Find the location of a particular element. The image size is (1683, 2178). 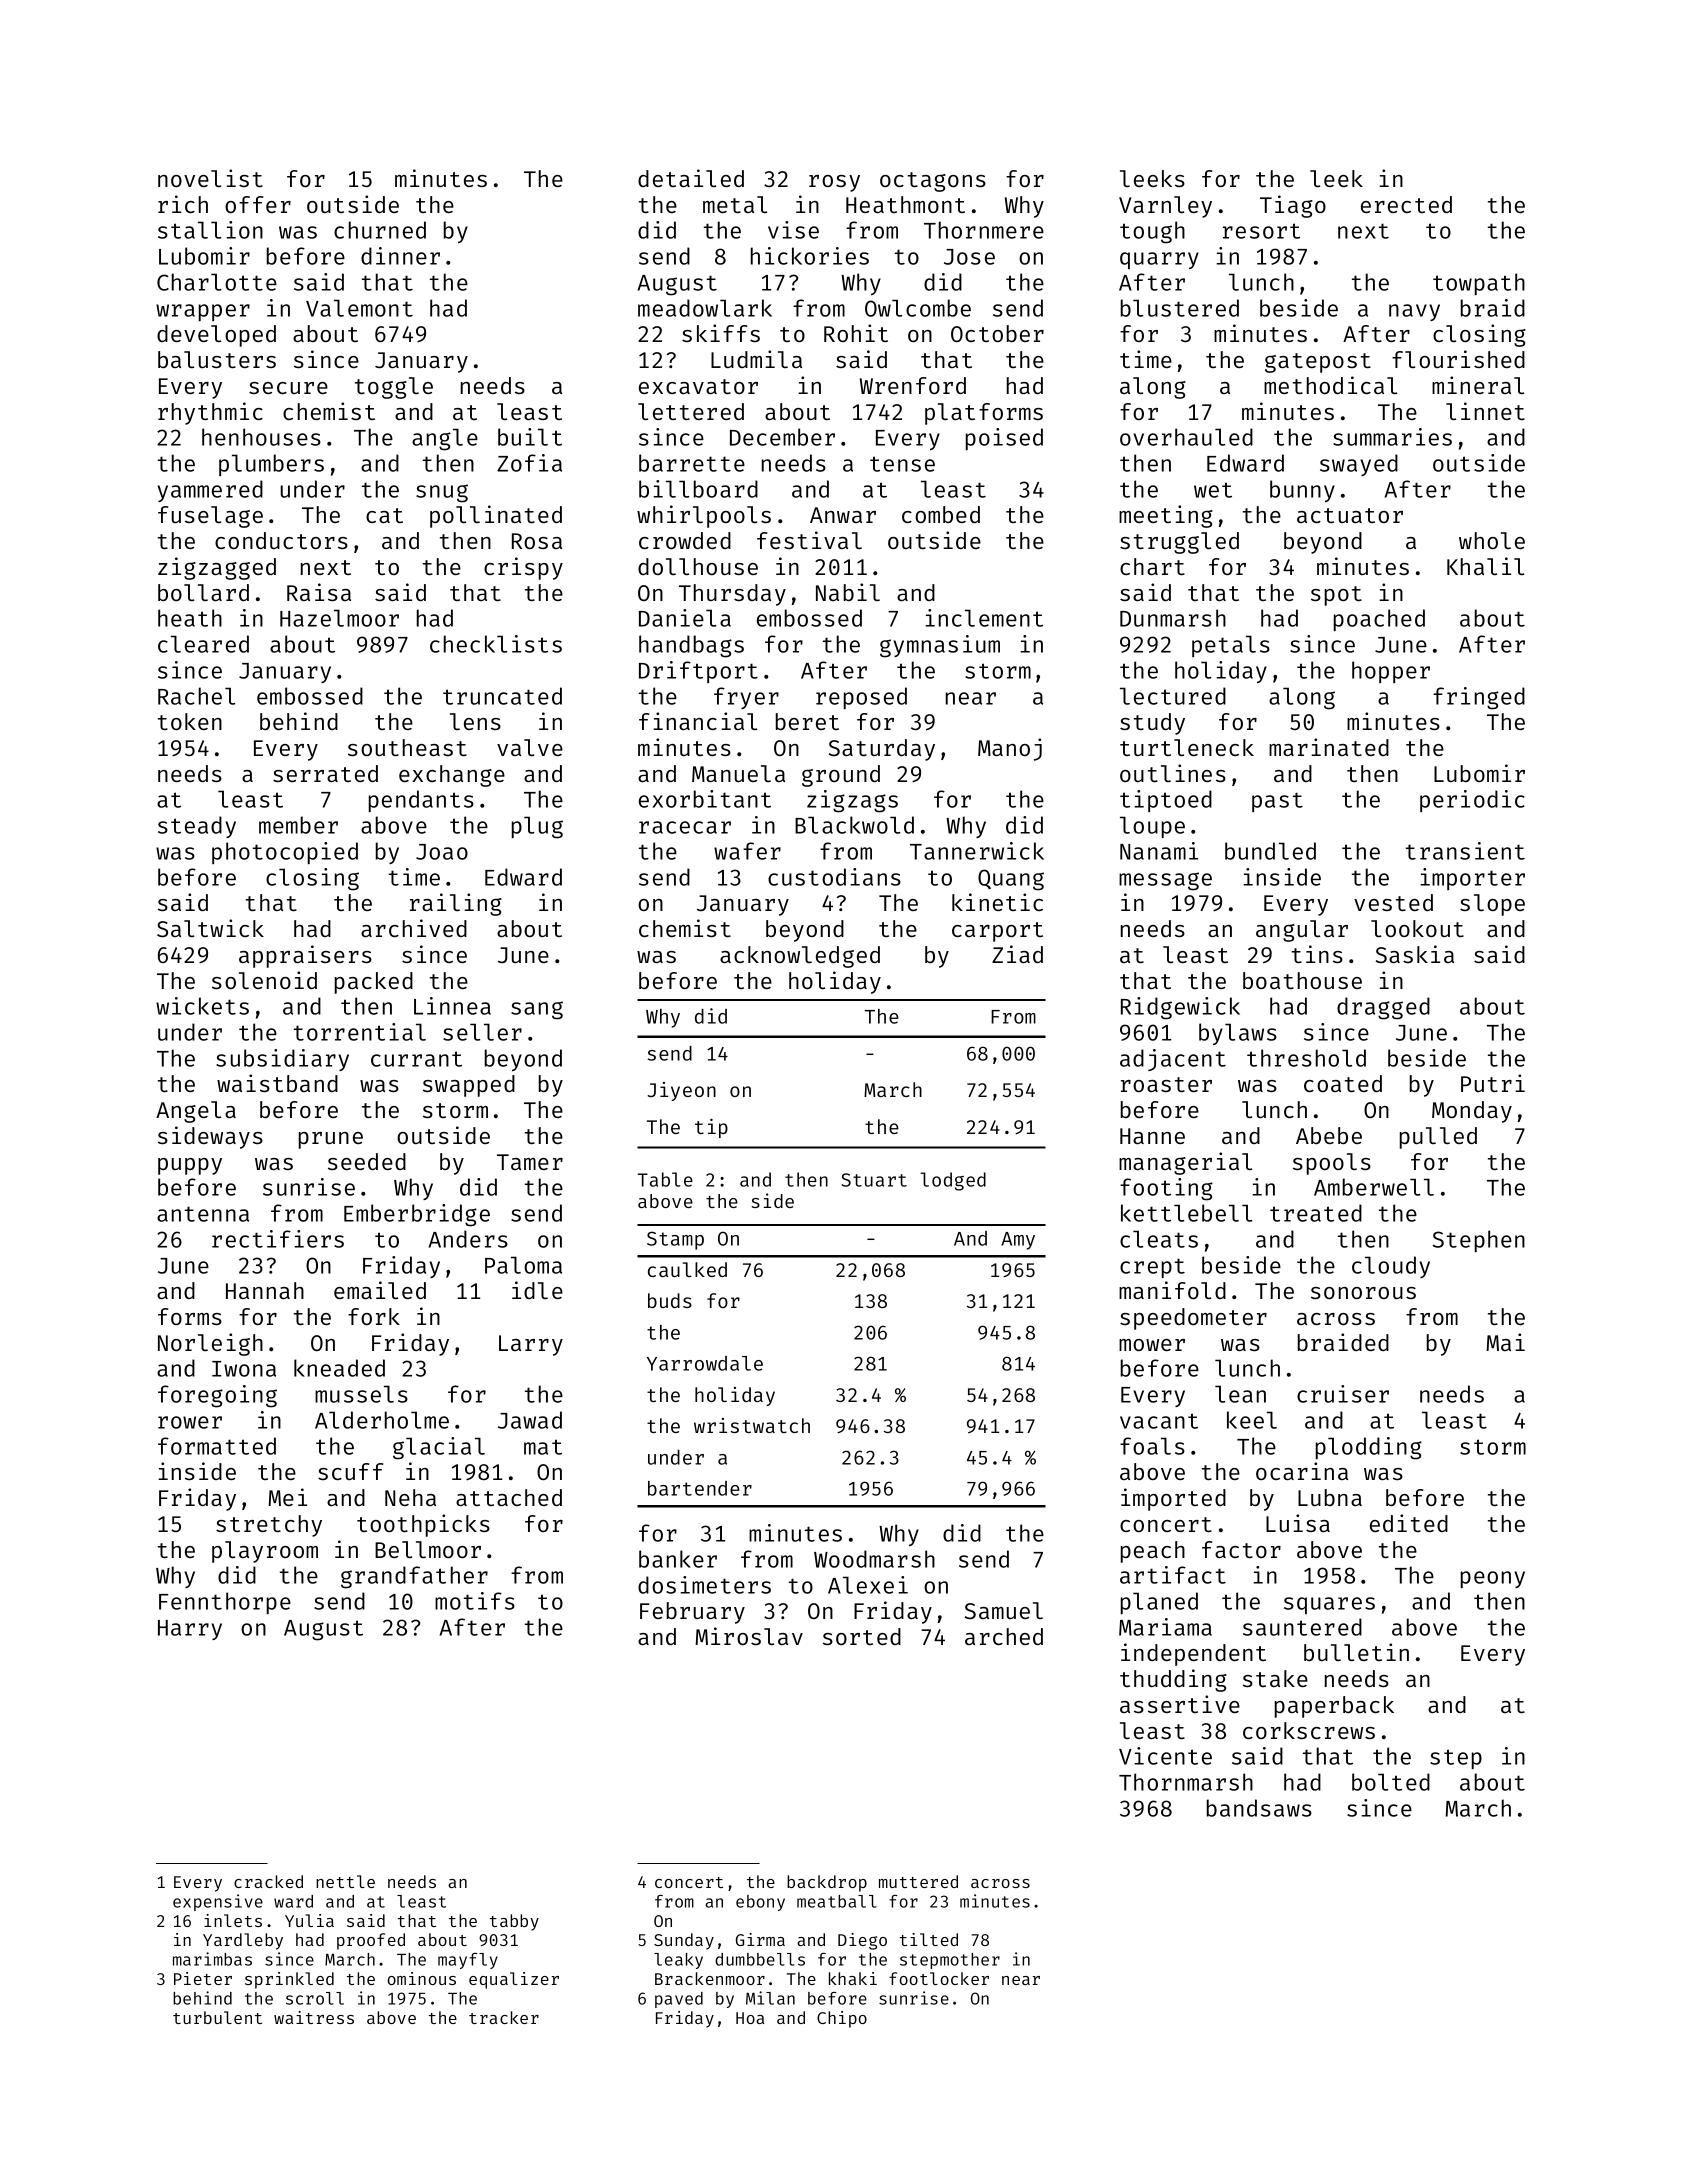

roaster is located at coordinates (1166, 1084).
